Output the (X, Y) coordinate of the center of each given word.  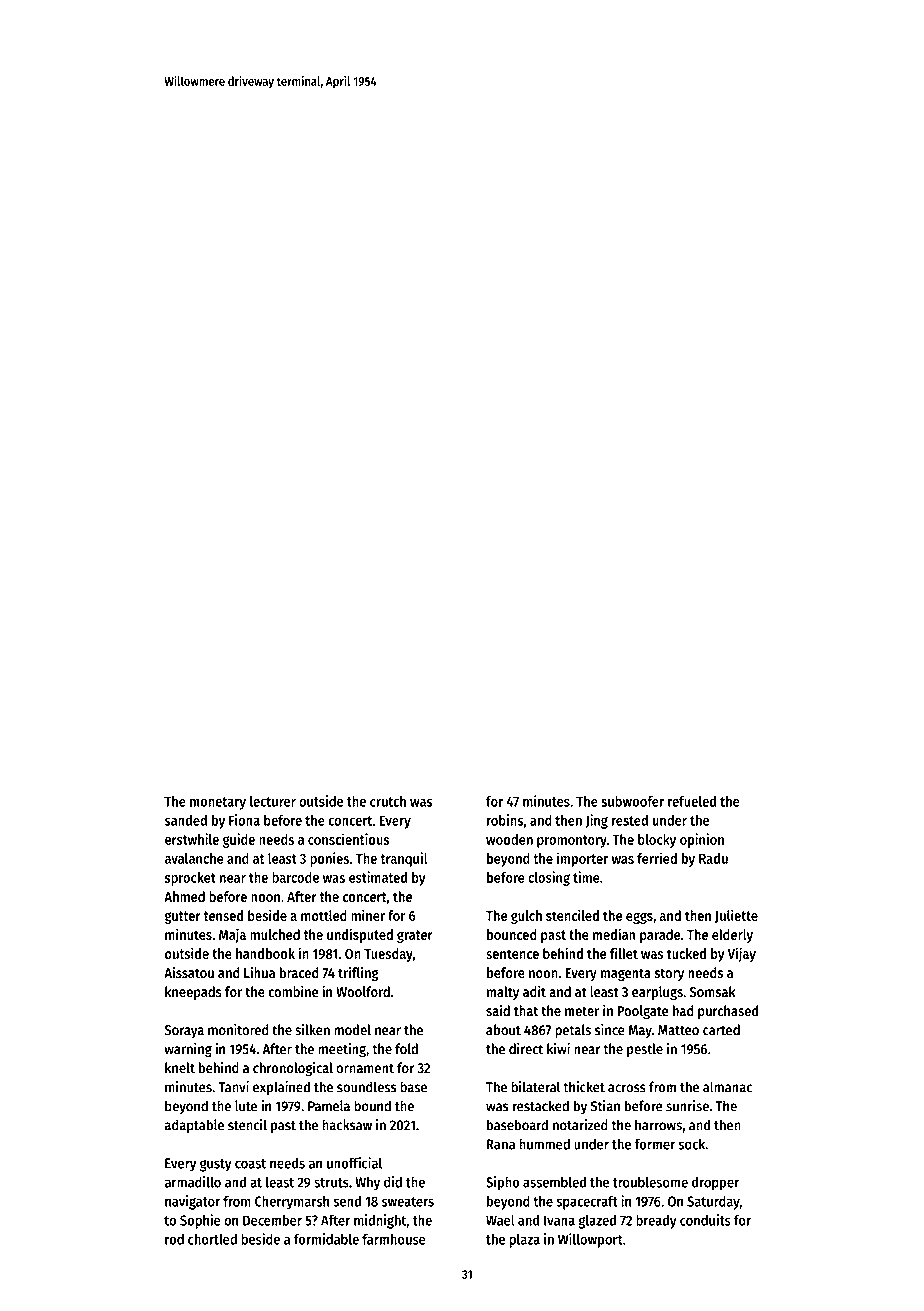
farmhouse (394, 1239)
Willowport (590, 1240)
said (498, 1010)
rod (174, 1239)
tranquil (404, 859)
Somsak (713, 991)
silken (312, 1030)
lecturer (273, 801)
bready (656, 1222)
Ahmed (184, 896)
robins (505, 820)
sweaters (408, 1202)
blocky (657, 841)
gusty (216, 1165)
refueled (692, 801)
